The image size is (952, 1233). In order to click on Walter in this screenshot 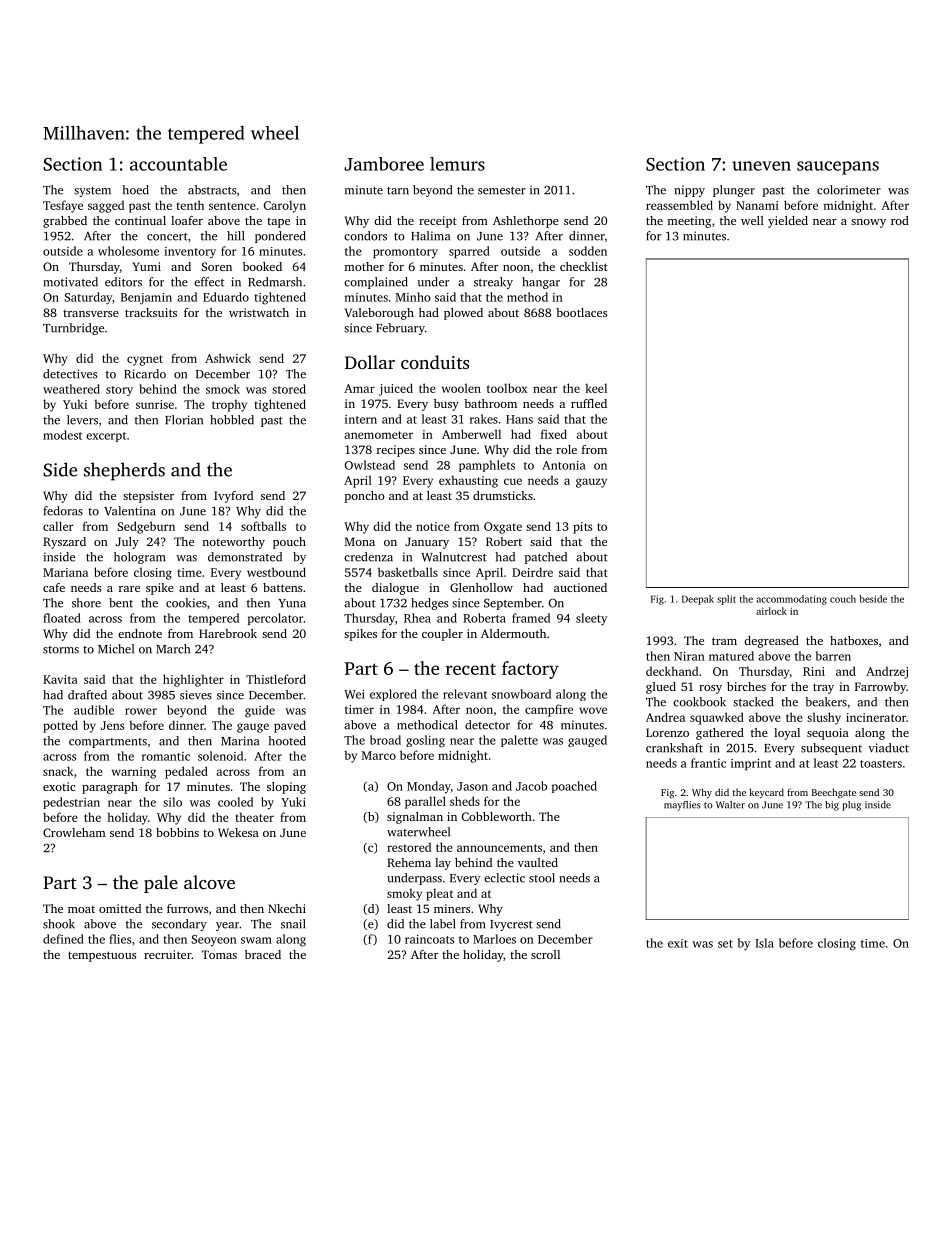, I will do `click(730, 805)`.
